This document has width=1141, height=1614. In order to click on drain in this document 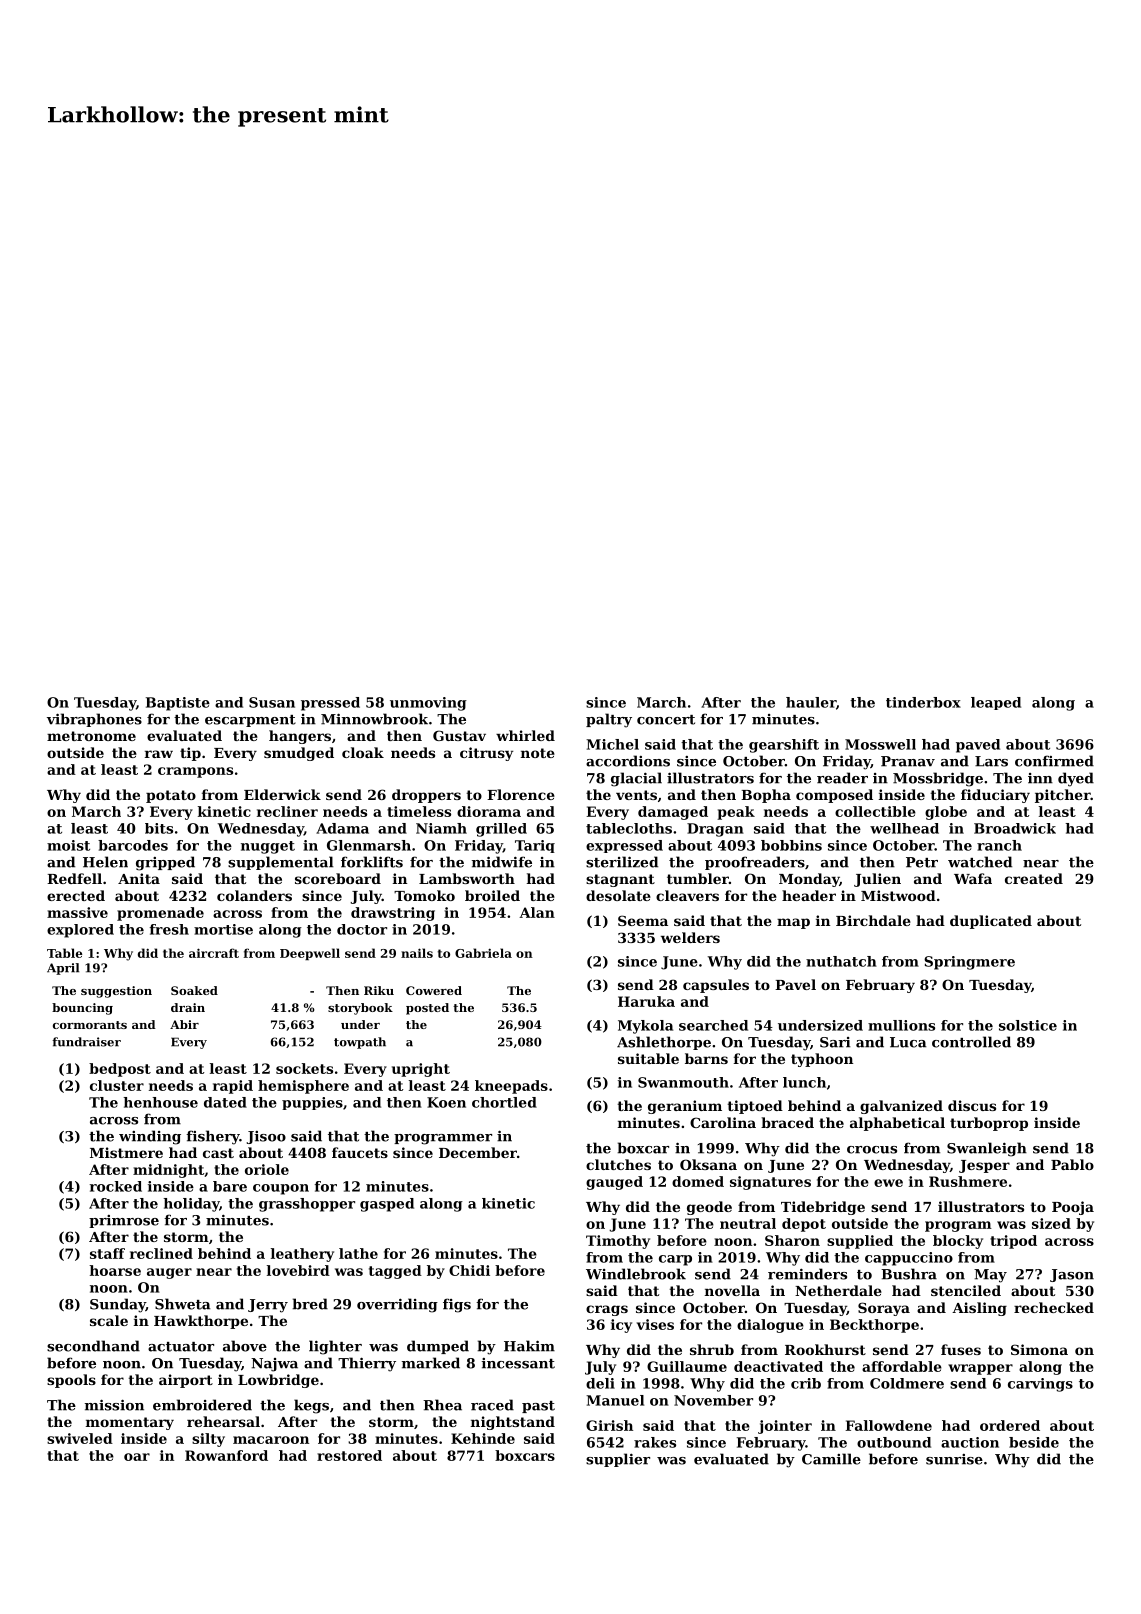, I will do `click(188, 1007)`.
